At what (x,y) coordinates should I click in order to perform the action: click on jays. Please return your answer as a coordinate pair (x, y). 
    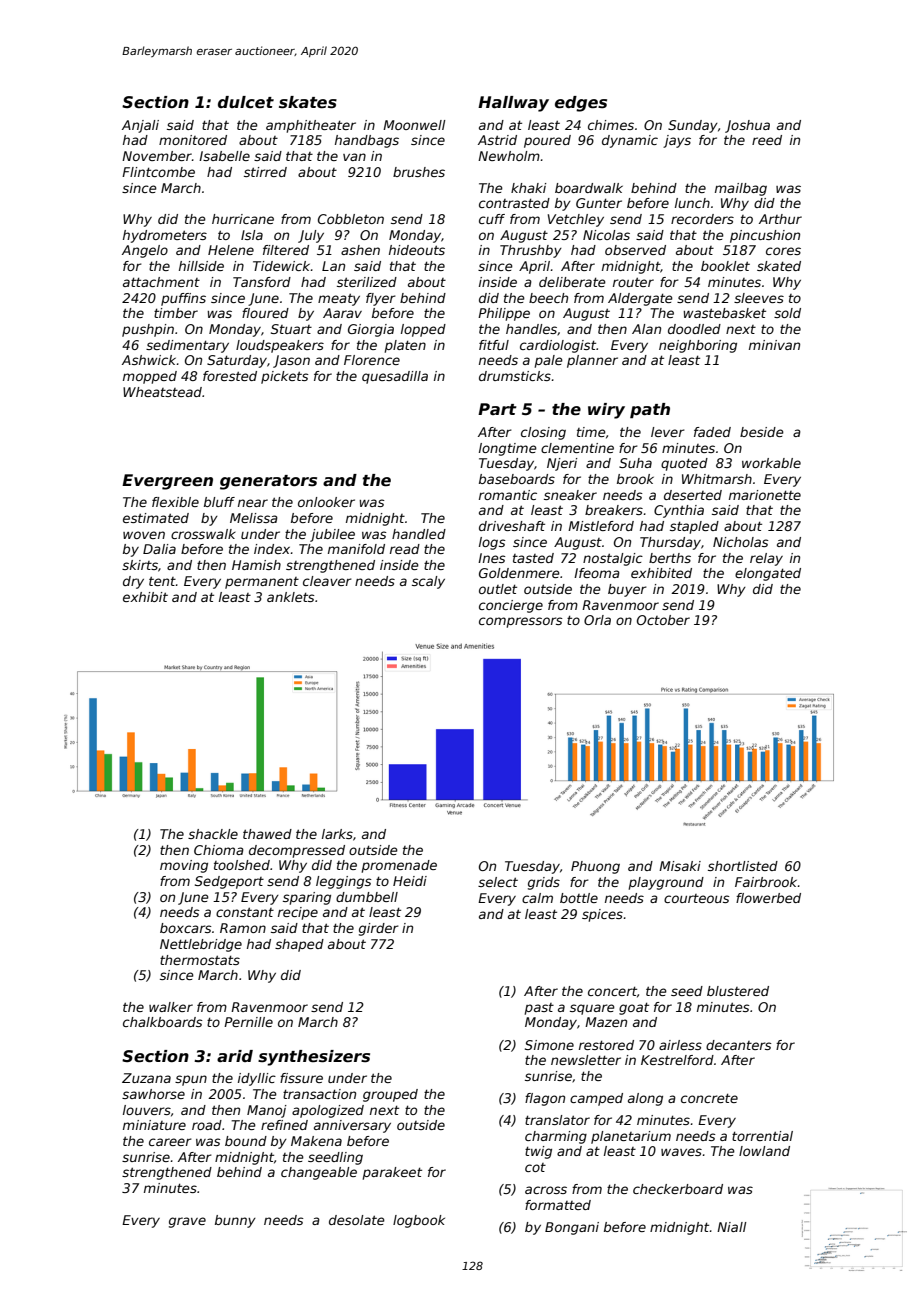
    Looking at the image, I should click on (677, 141).
